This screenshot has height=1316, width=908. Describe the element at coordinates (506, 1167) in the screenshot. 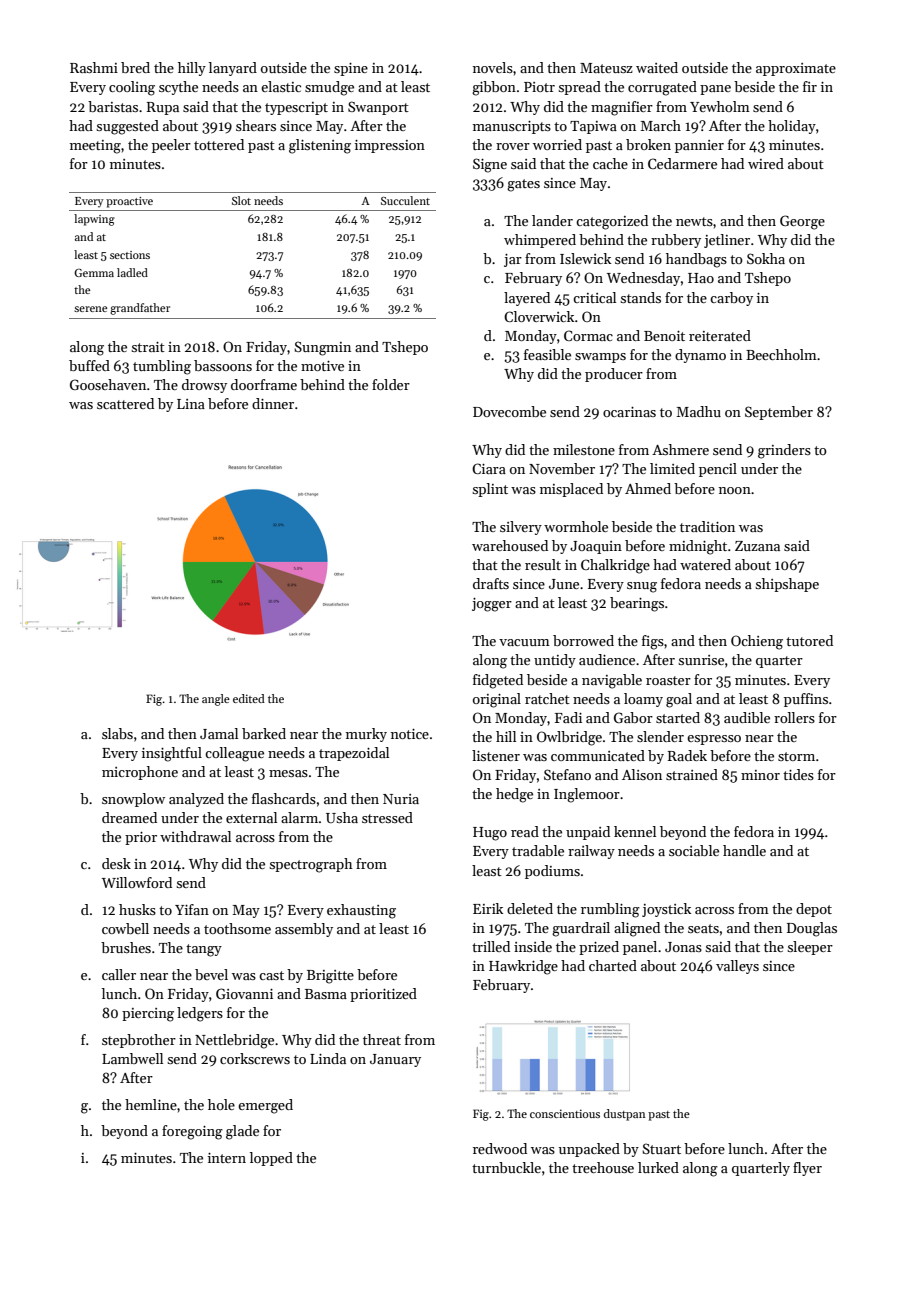

I see `turnbuckle` at that location.
